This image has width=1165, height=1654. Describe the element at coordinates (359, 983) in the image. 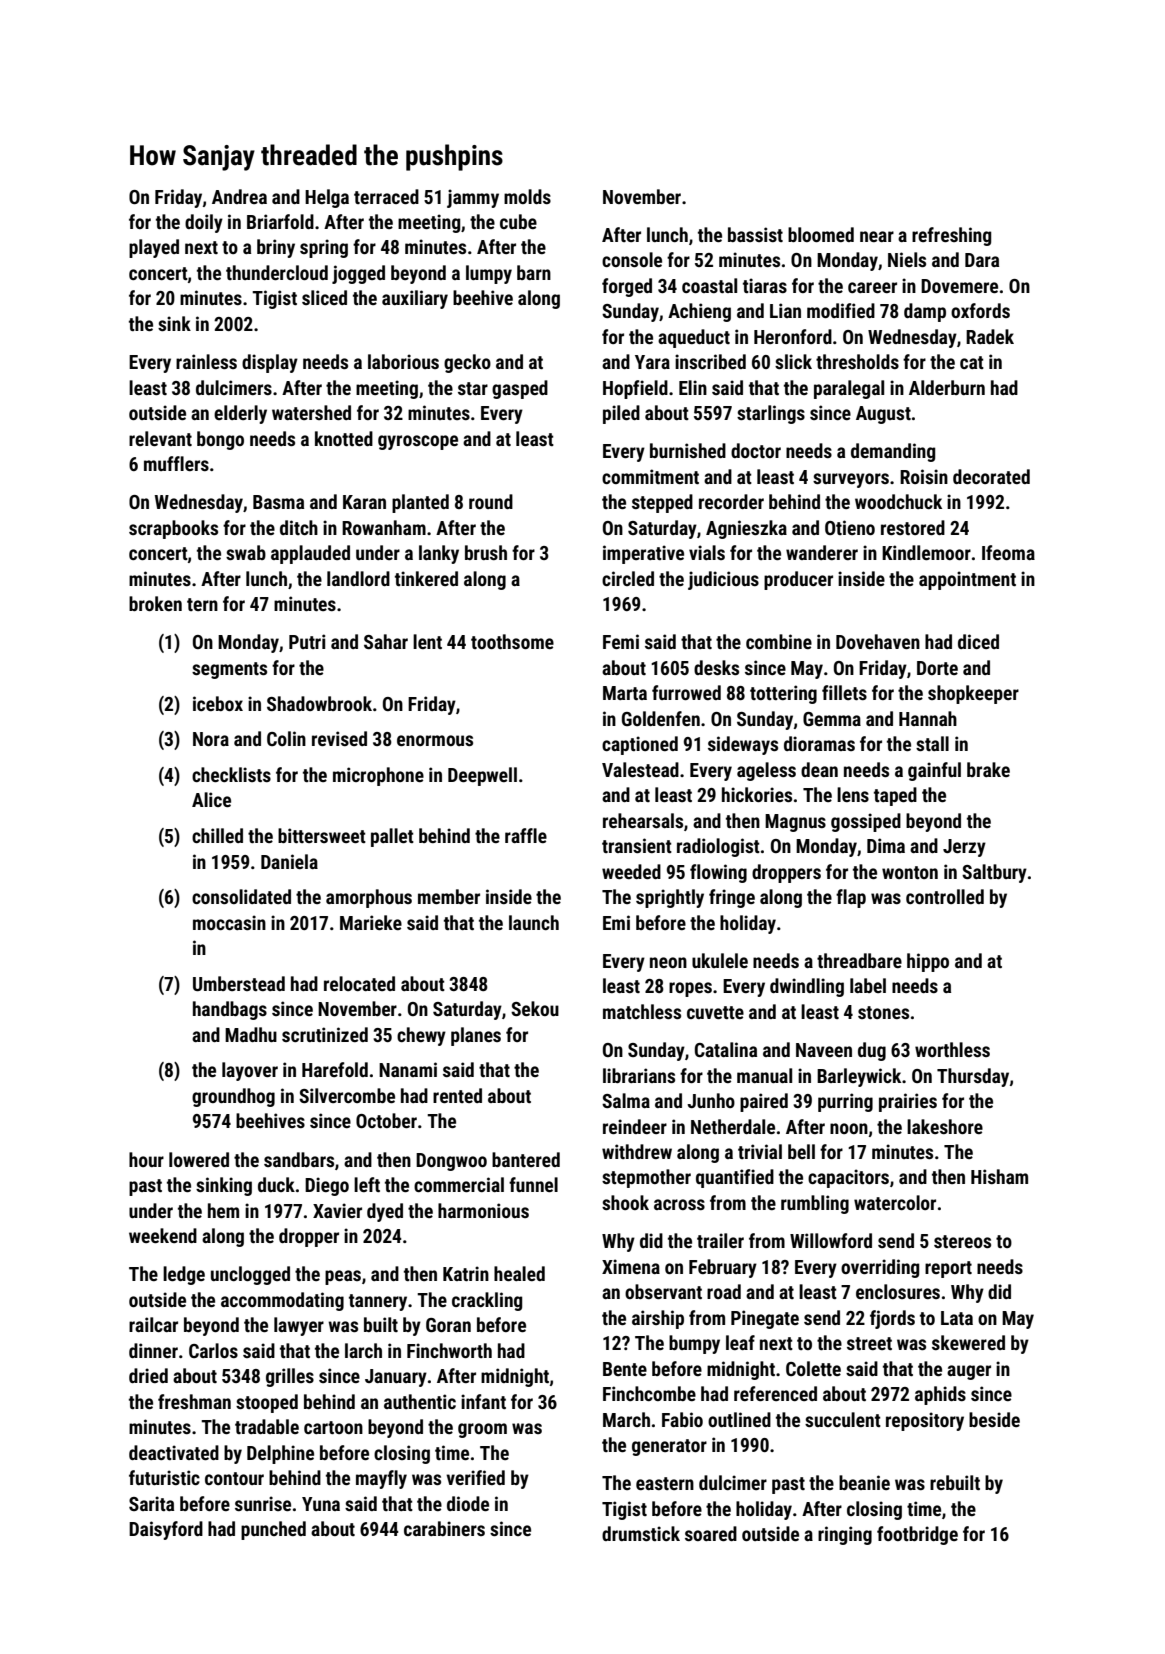

I see `relocated` at that location.
